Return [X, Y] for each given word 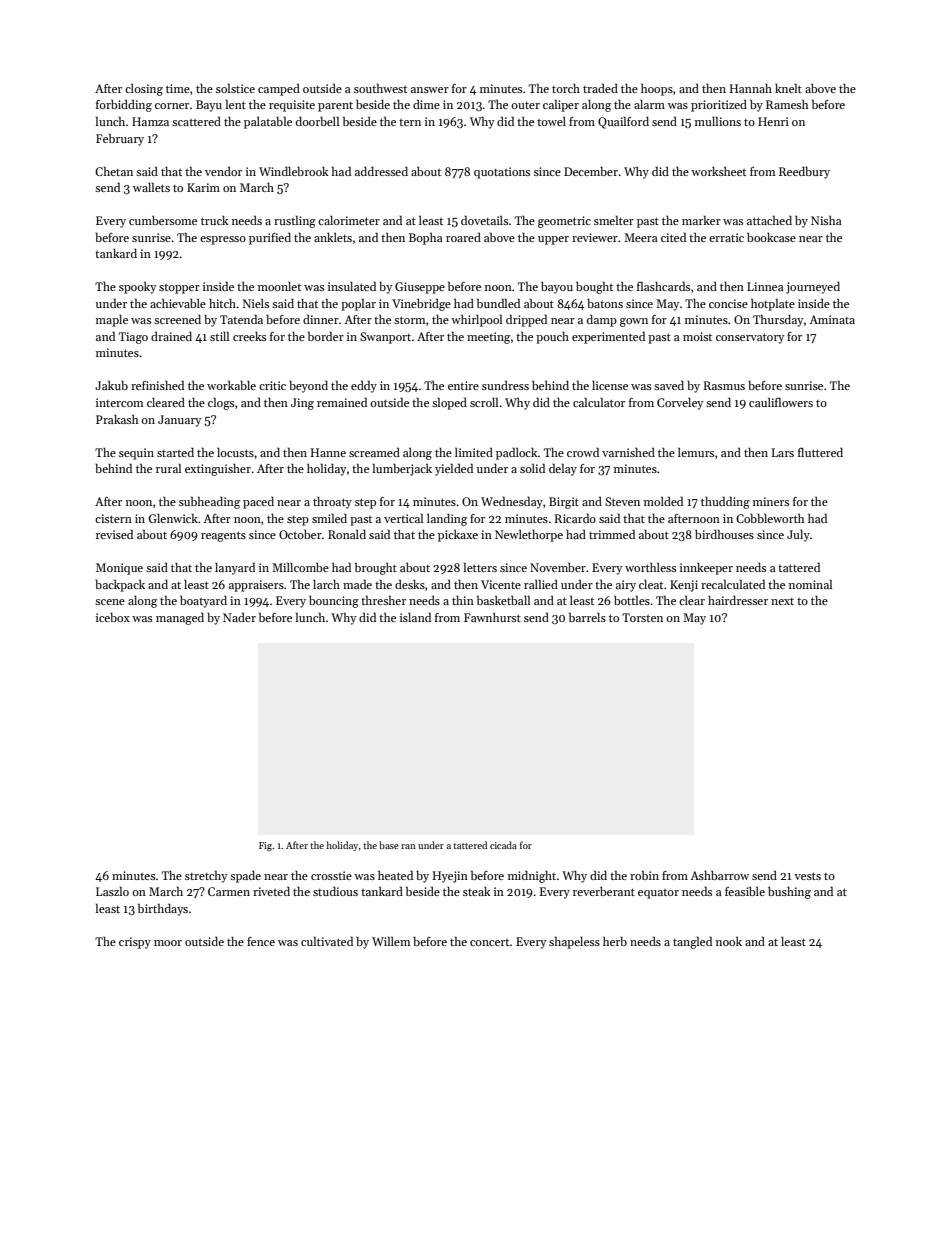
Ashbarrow [719, 875]
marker [701, 220]
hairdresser [738, 600]
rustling [295, 221]
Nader [239, 617]
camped [279, 89]
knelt [788, 88]
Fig [265, 847]
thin [463, 600]
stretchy [206, 876]
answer [430, 90]
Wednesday [512, 502]
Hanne [328, 452]
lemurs [696, 452]
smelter [614, 220]
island [415, 617]
